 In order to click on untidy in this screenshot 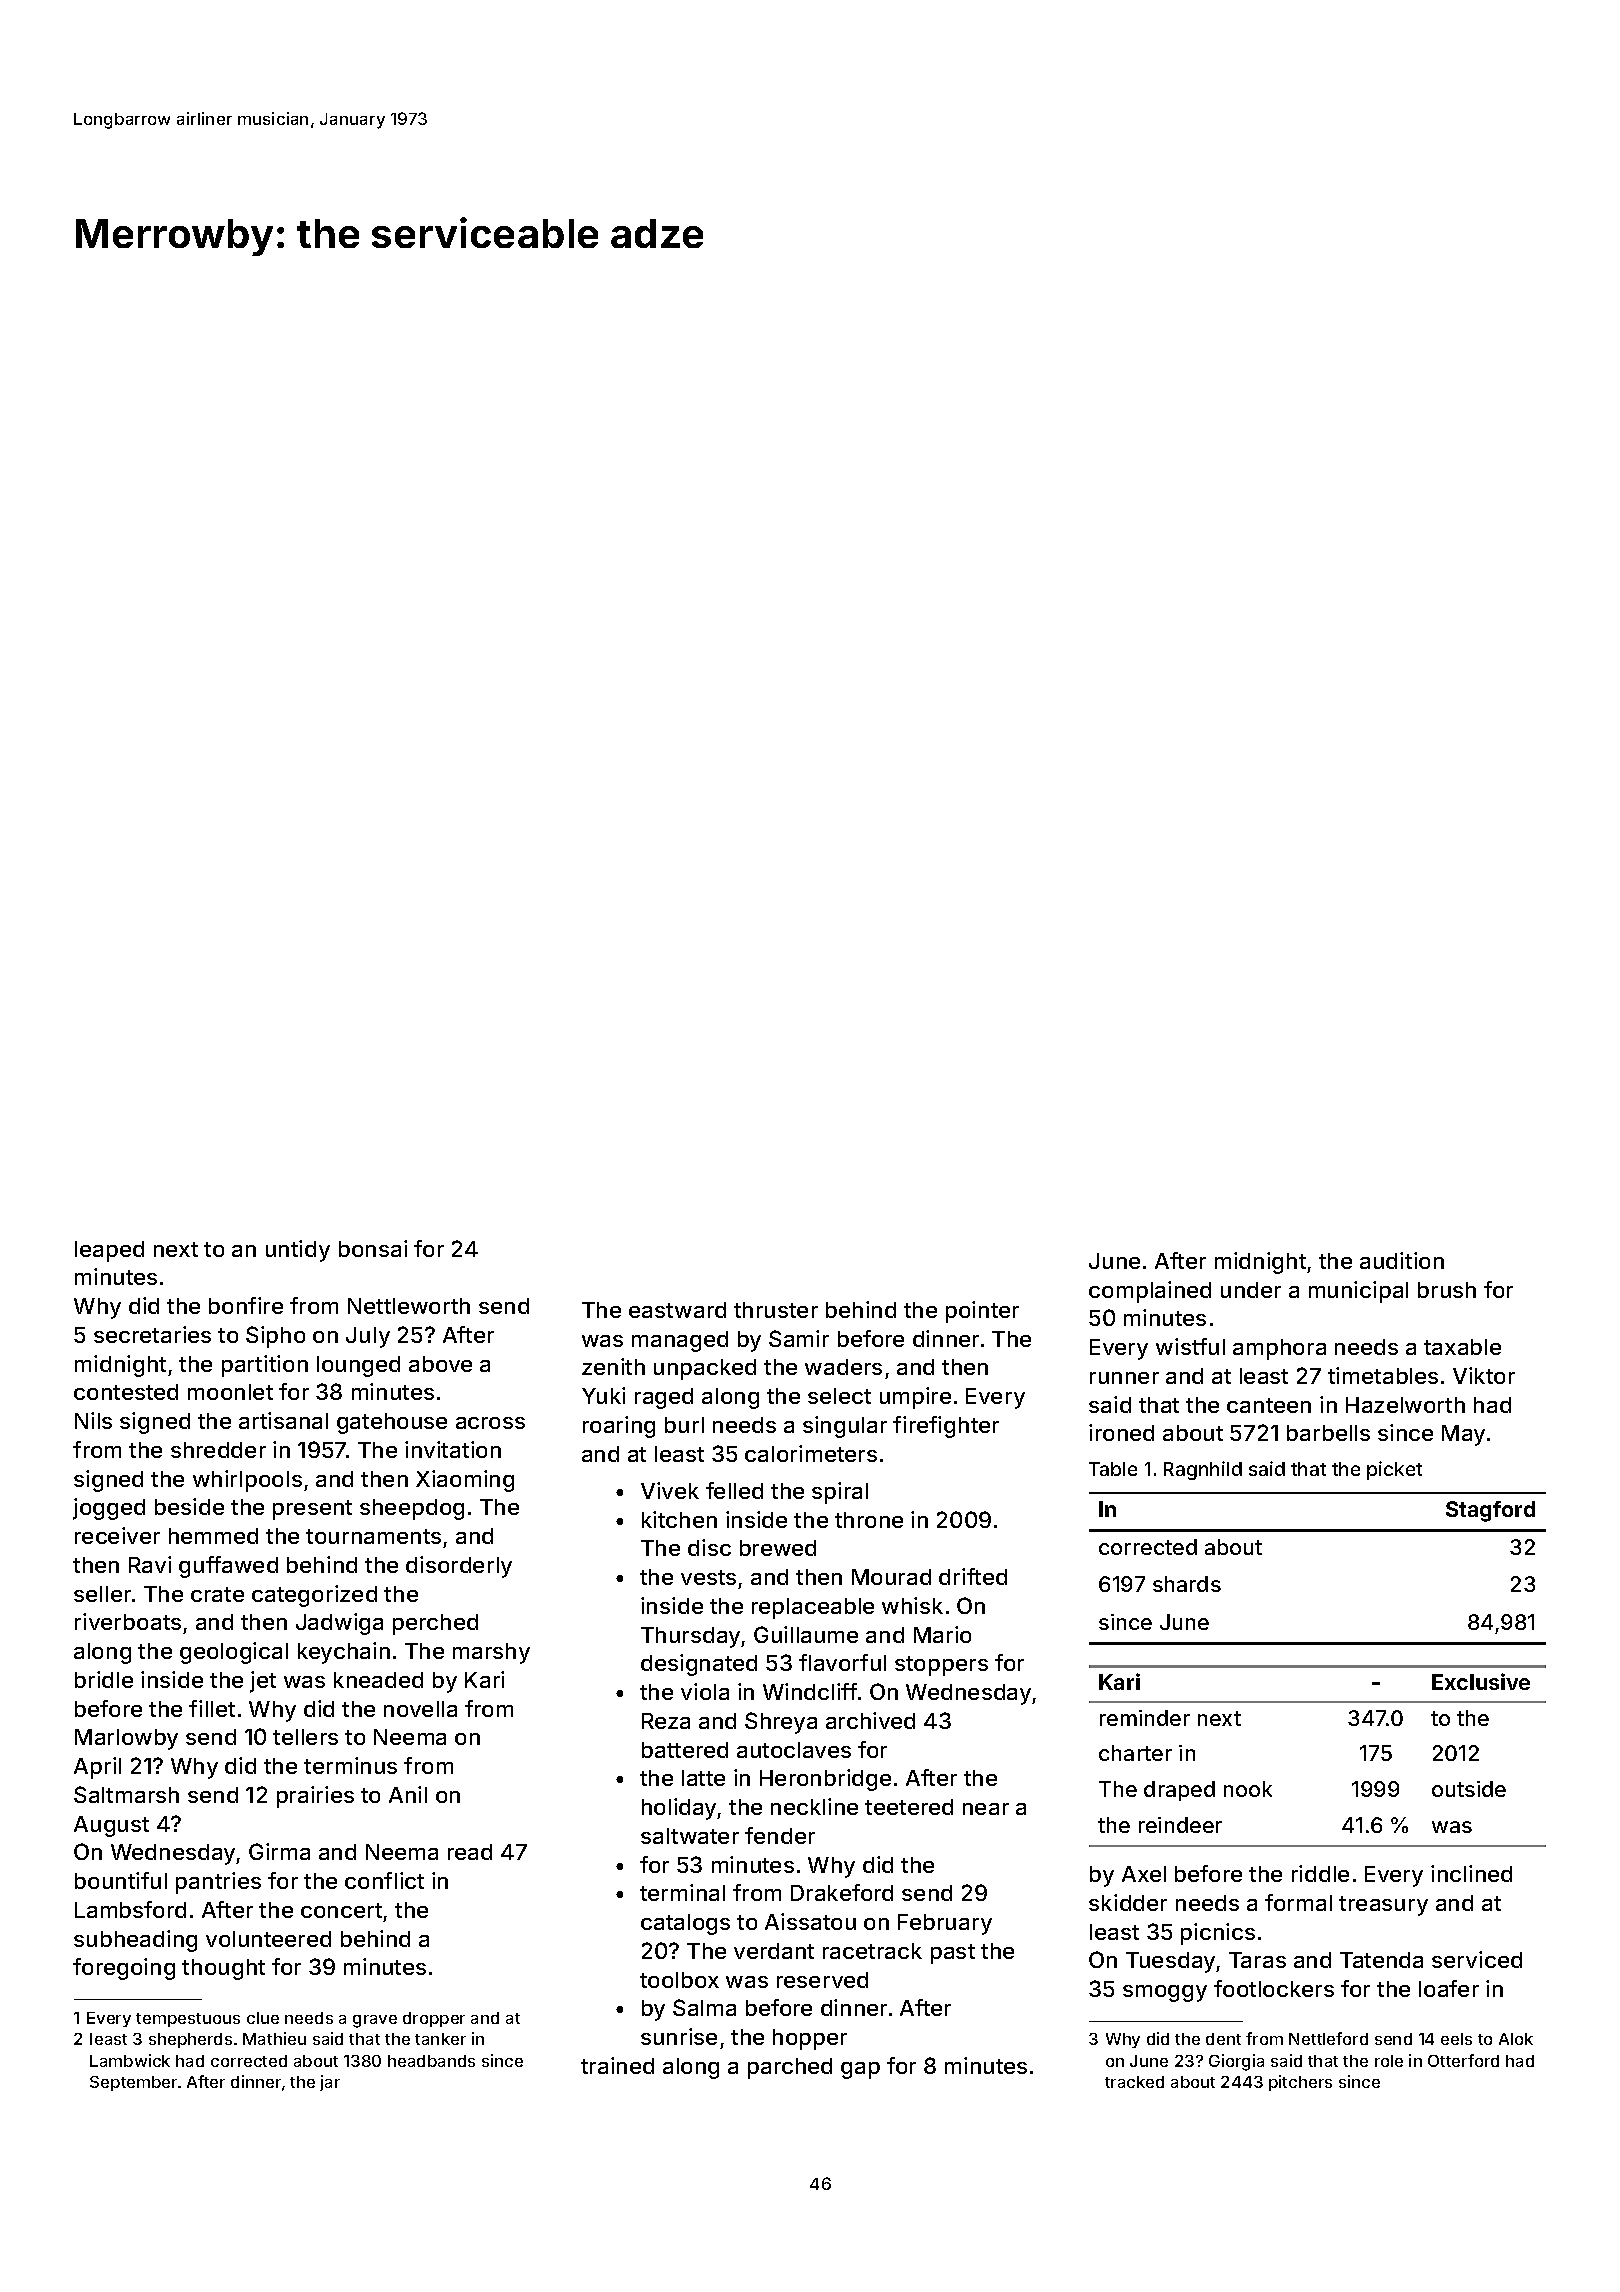, I will do `click(298, 1251)`.
